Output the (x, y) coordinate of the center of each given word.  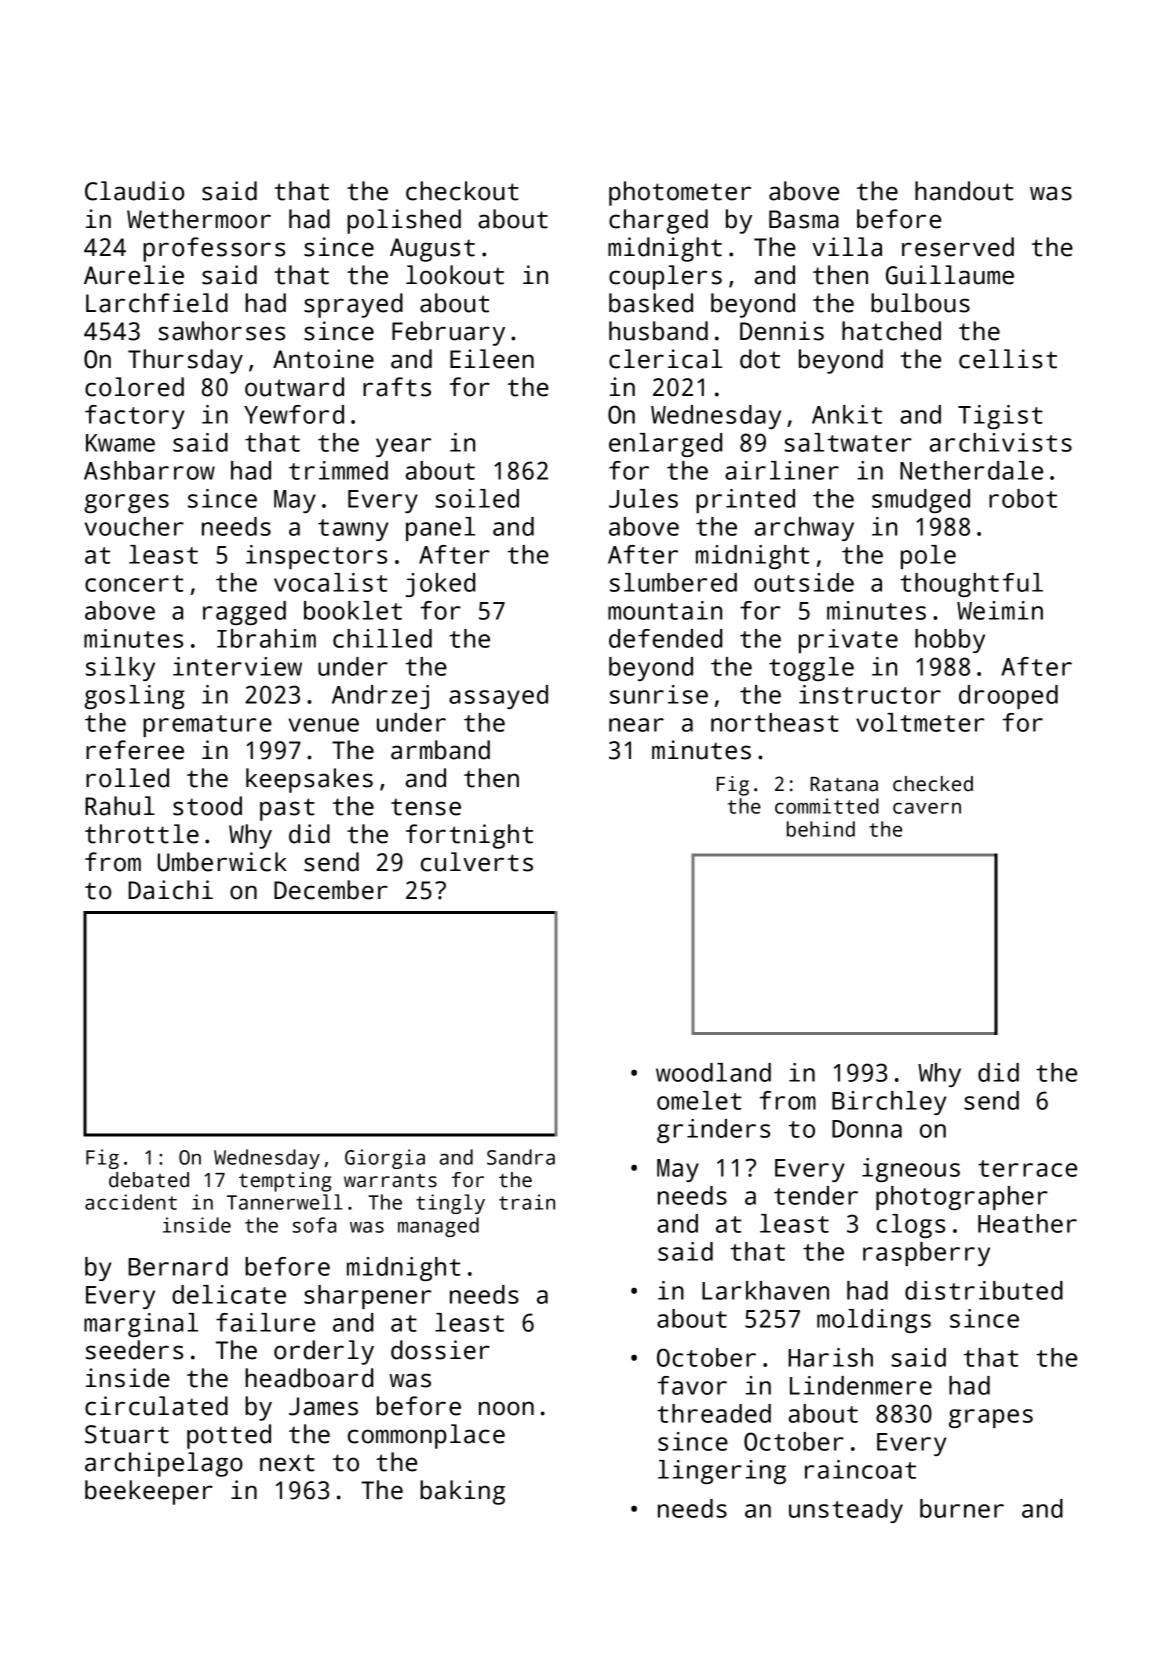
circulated (156, 1406)
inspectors (316, 557)
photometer (680, 193)
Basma (804, 219)
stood (207, 806)
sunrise (659, 694)
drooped (1008, 697)
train (527, 1202)
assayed (498, 697)
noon (506, 1408)
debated (149, 1180)
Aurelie (134, 275)
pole (928, 557)
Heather (1027, 1223)
